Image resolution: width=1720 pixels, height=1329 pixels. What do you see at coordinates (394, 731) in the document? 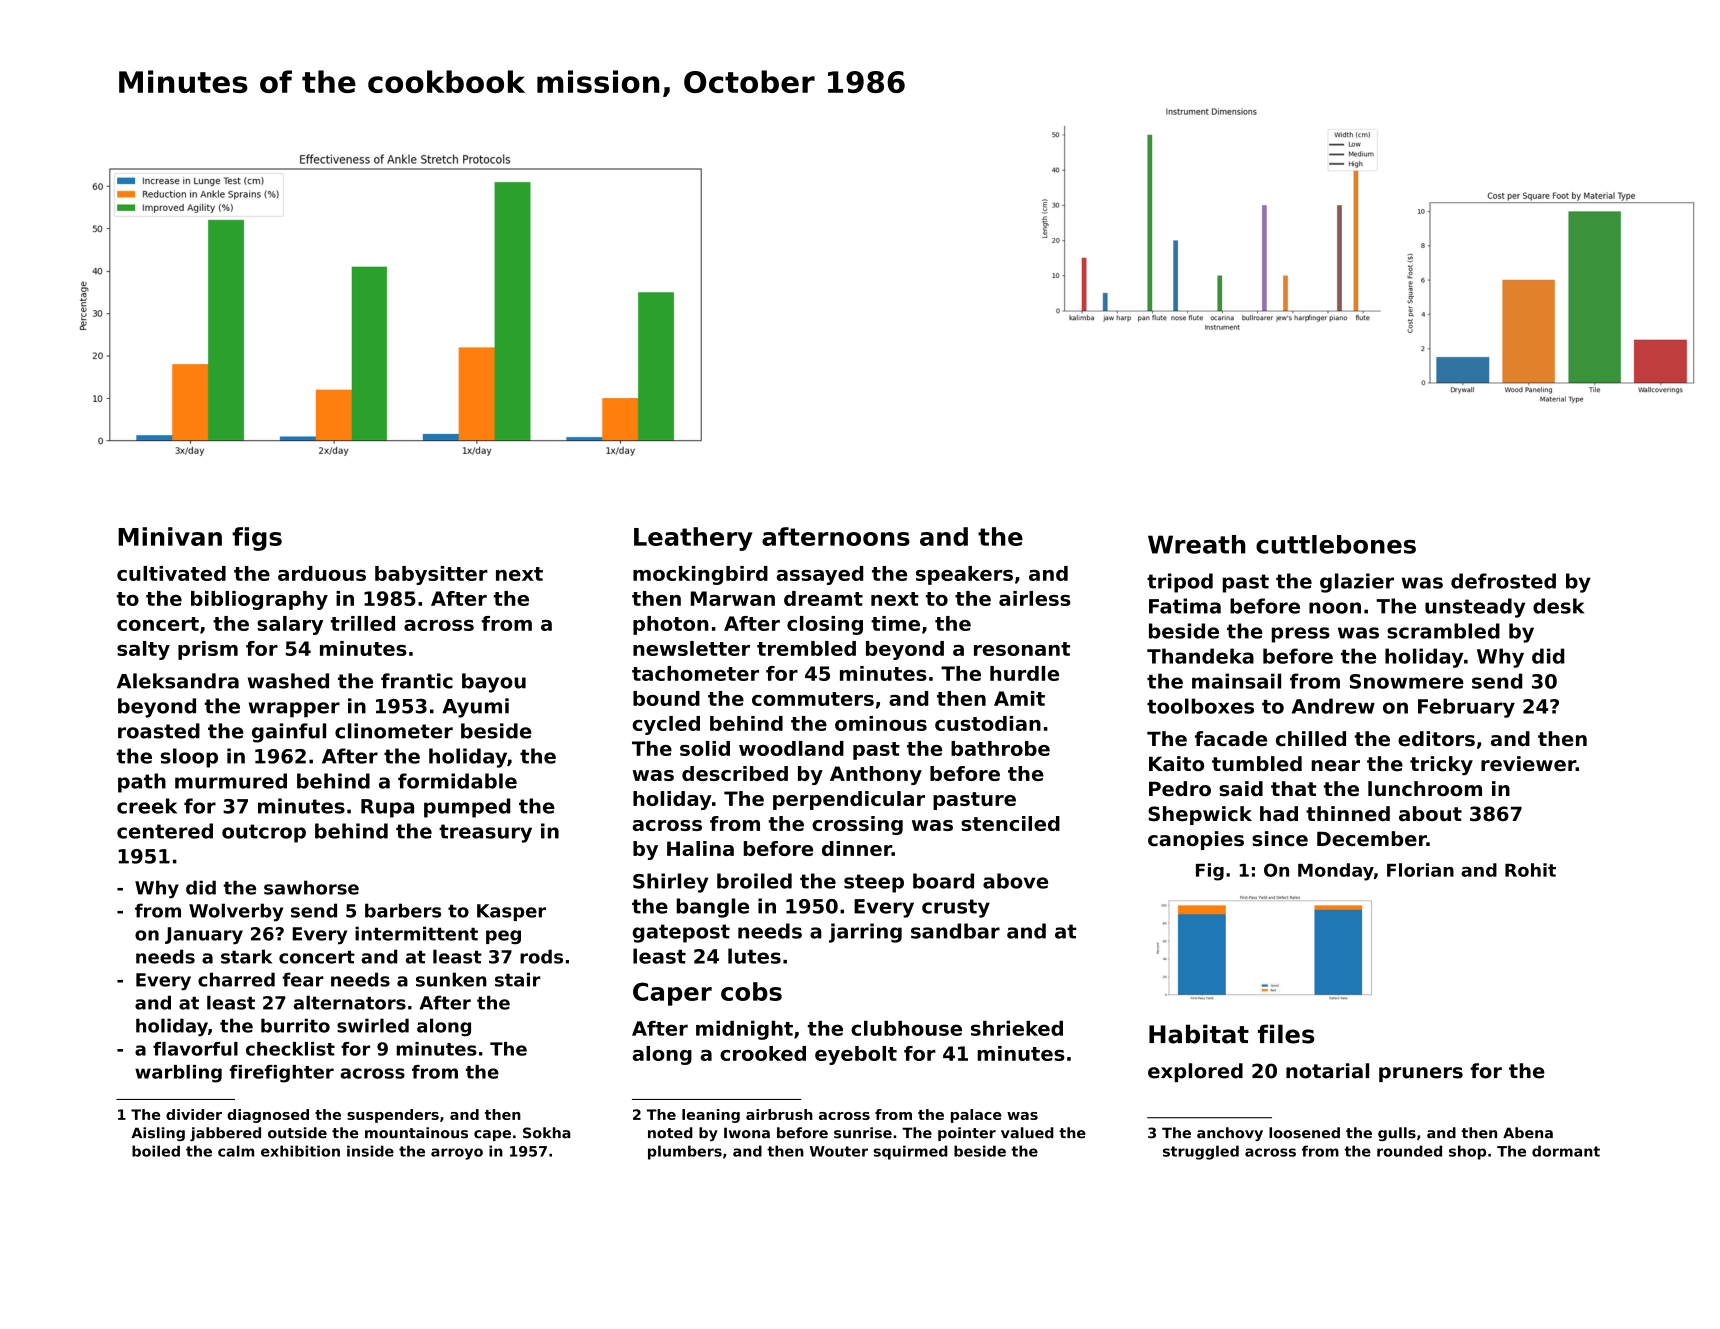
I see `clinometer` at bounding box center [394, 731].
